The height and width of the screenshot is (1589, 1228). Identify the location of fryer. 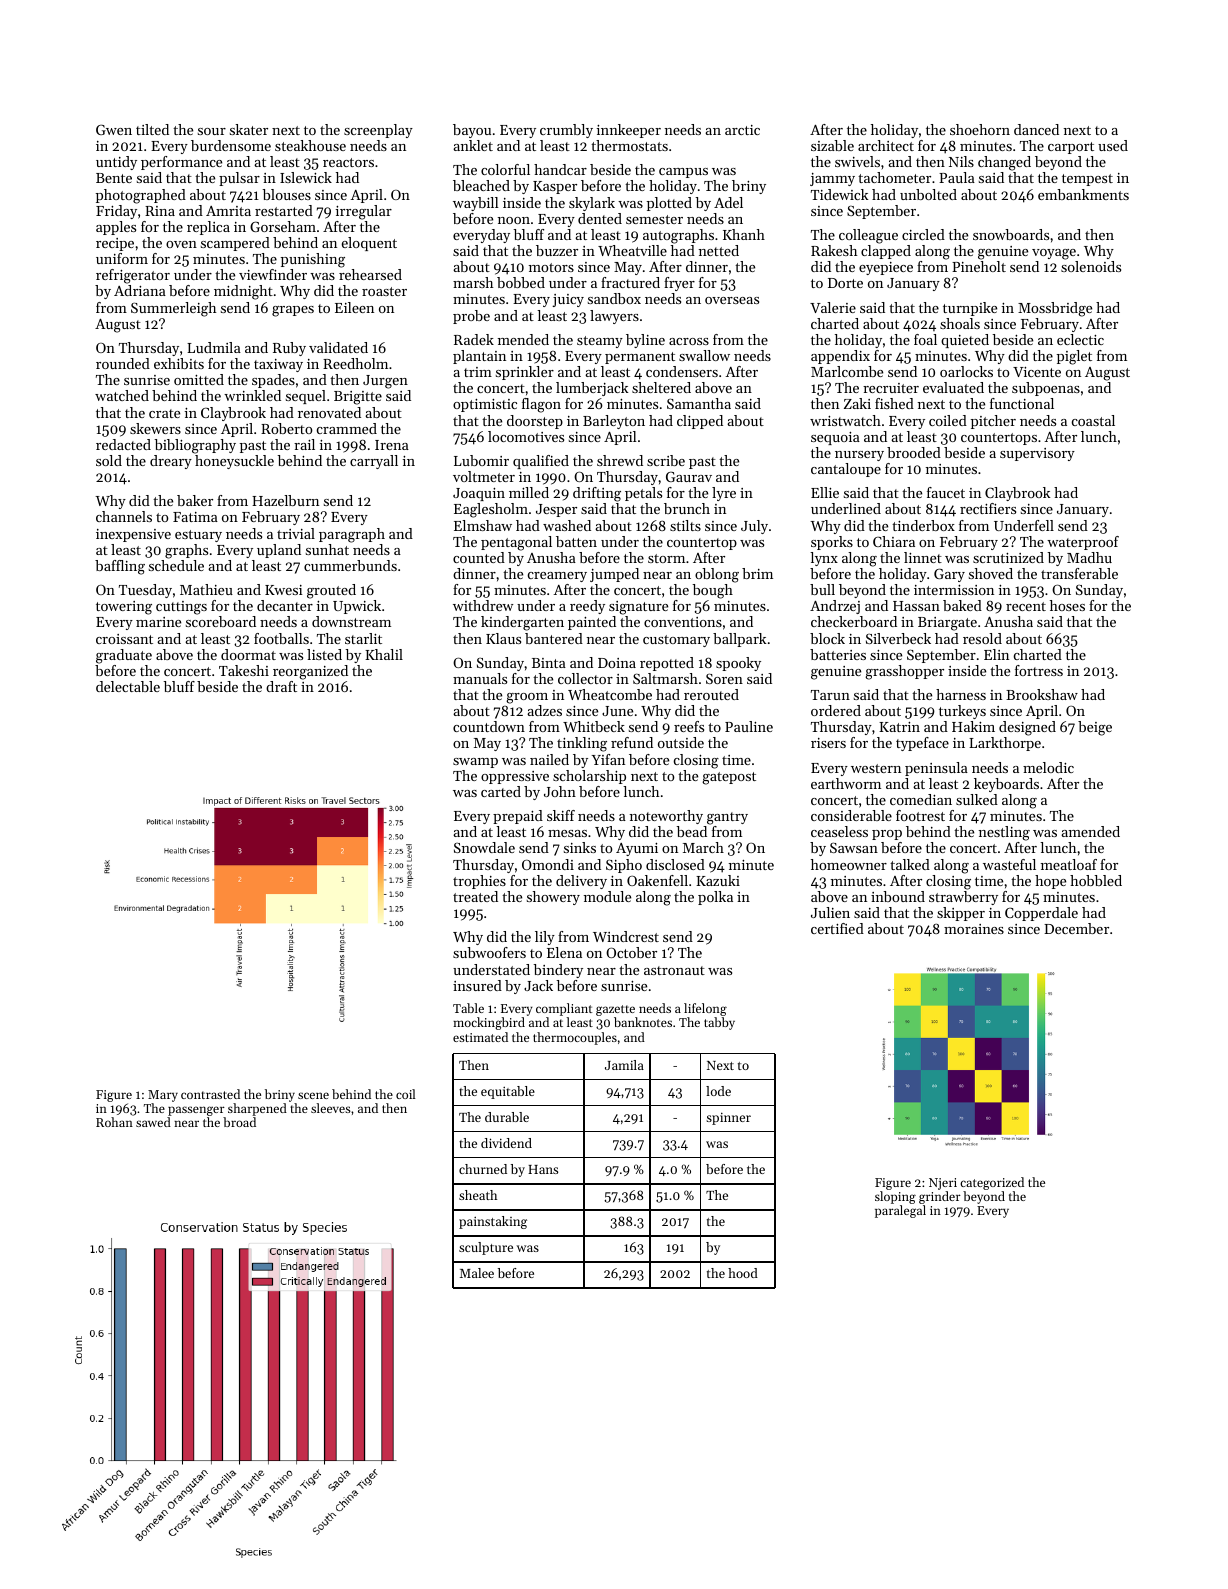
(679, 284).
